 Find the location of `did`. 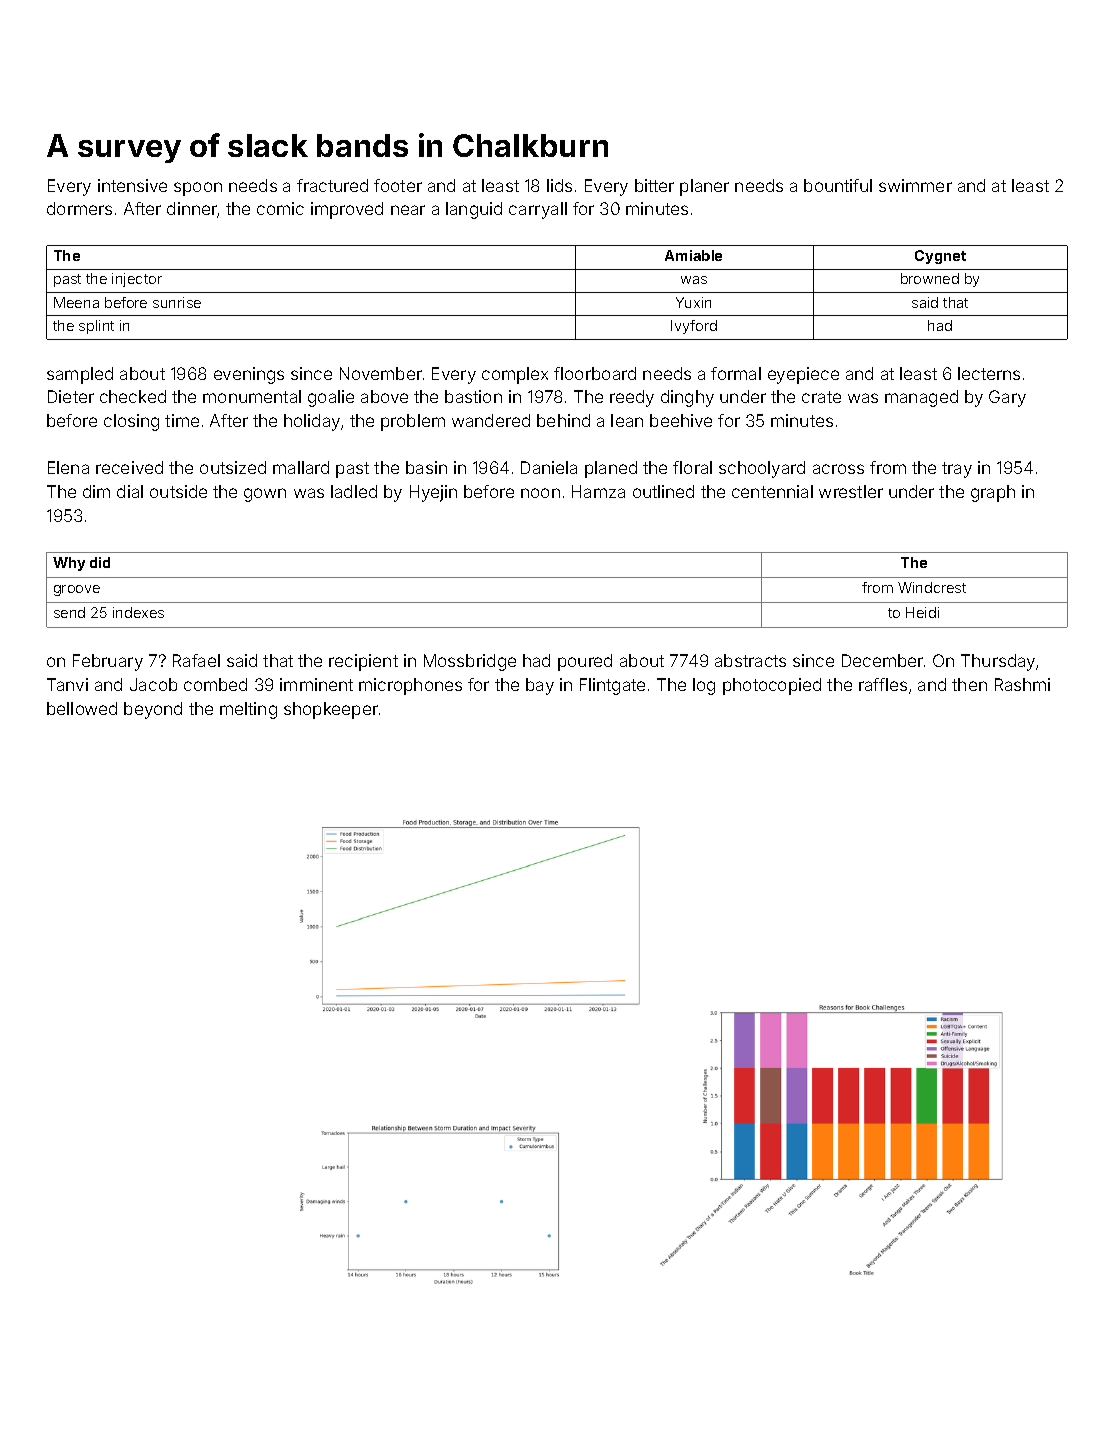

did is located at coordinates (100, 562).
